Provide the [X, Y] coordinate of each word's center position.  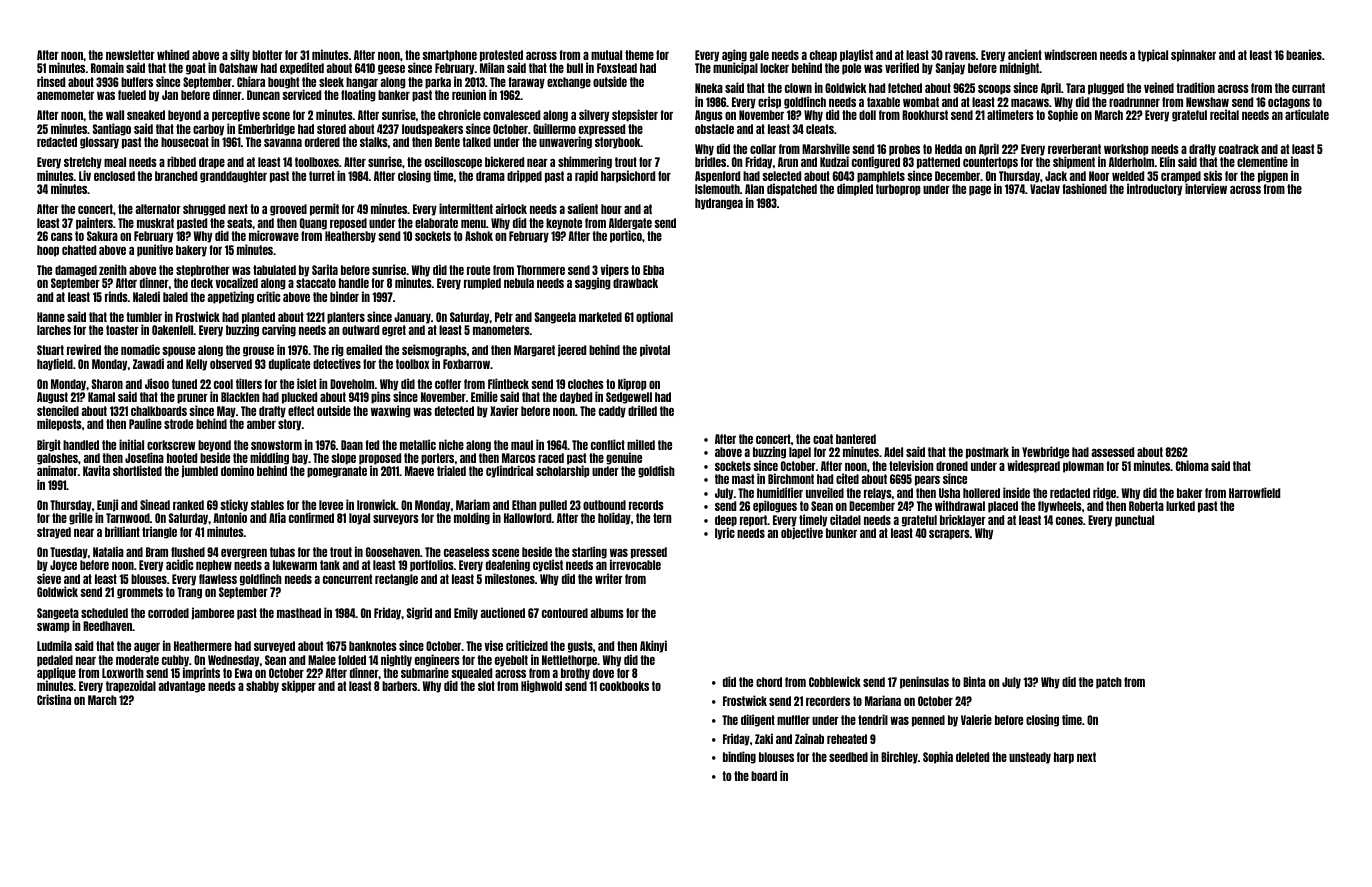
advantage [181, 687]
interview [1206, 188]
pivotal [655, 350]
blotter [267, 55]
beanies [1304, 54]
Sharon [107, 384]
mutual [606, 55]
